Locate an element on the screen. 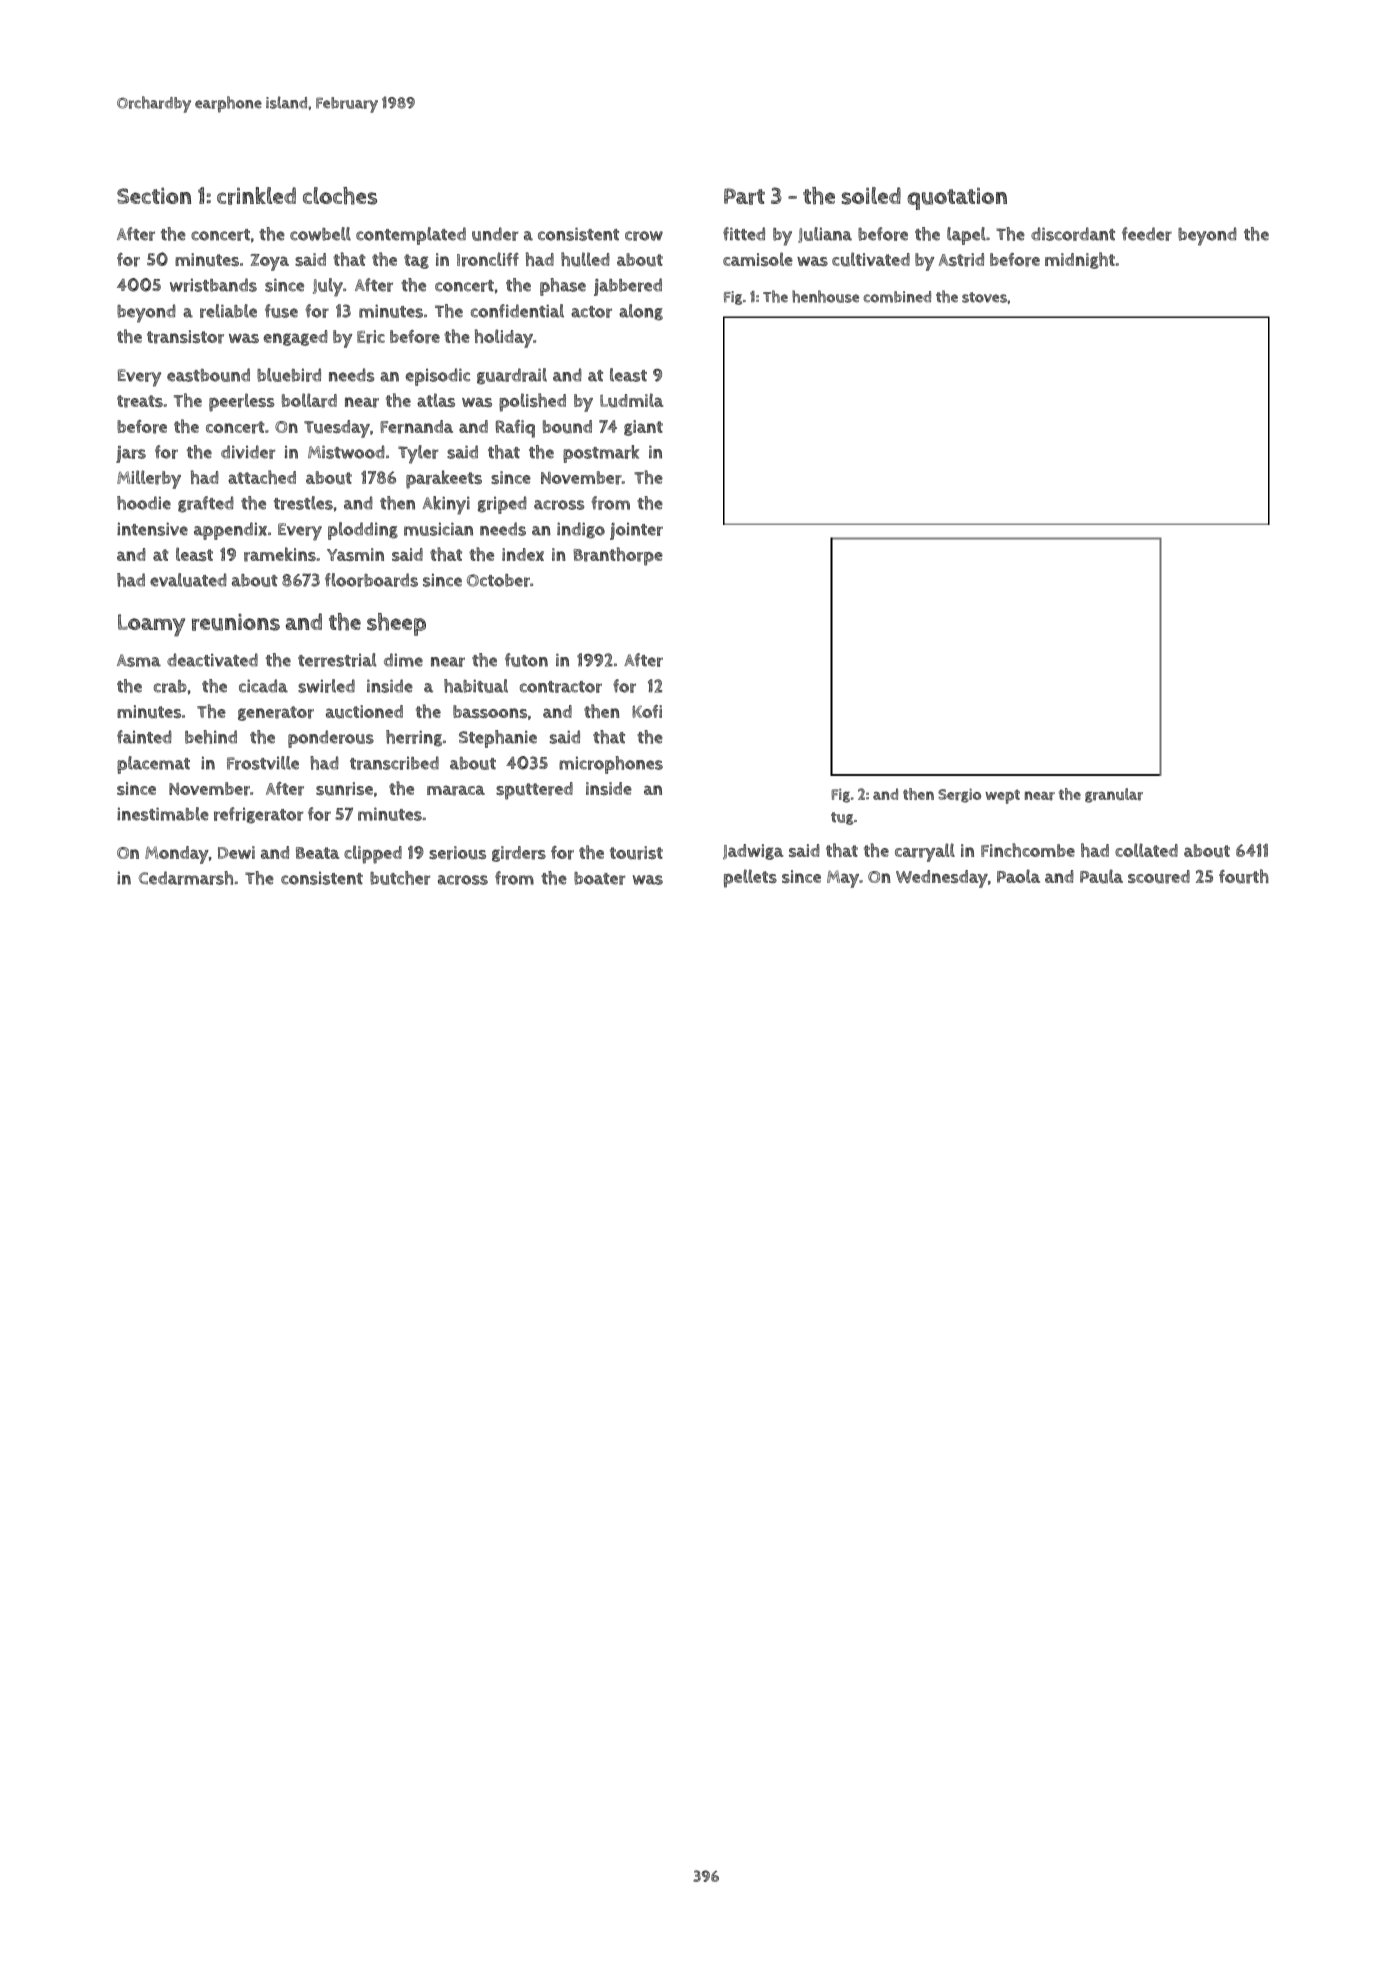 The image size is (1386, 1969). Section is located at coordinates (154, 195).
